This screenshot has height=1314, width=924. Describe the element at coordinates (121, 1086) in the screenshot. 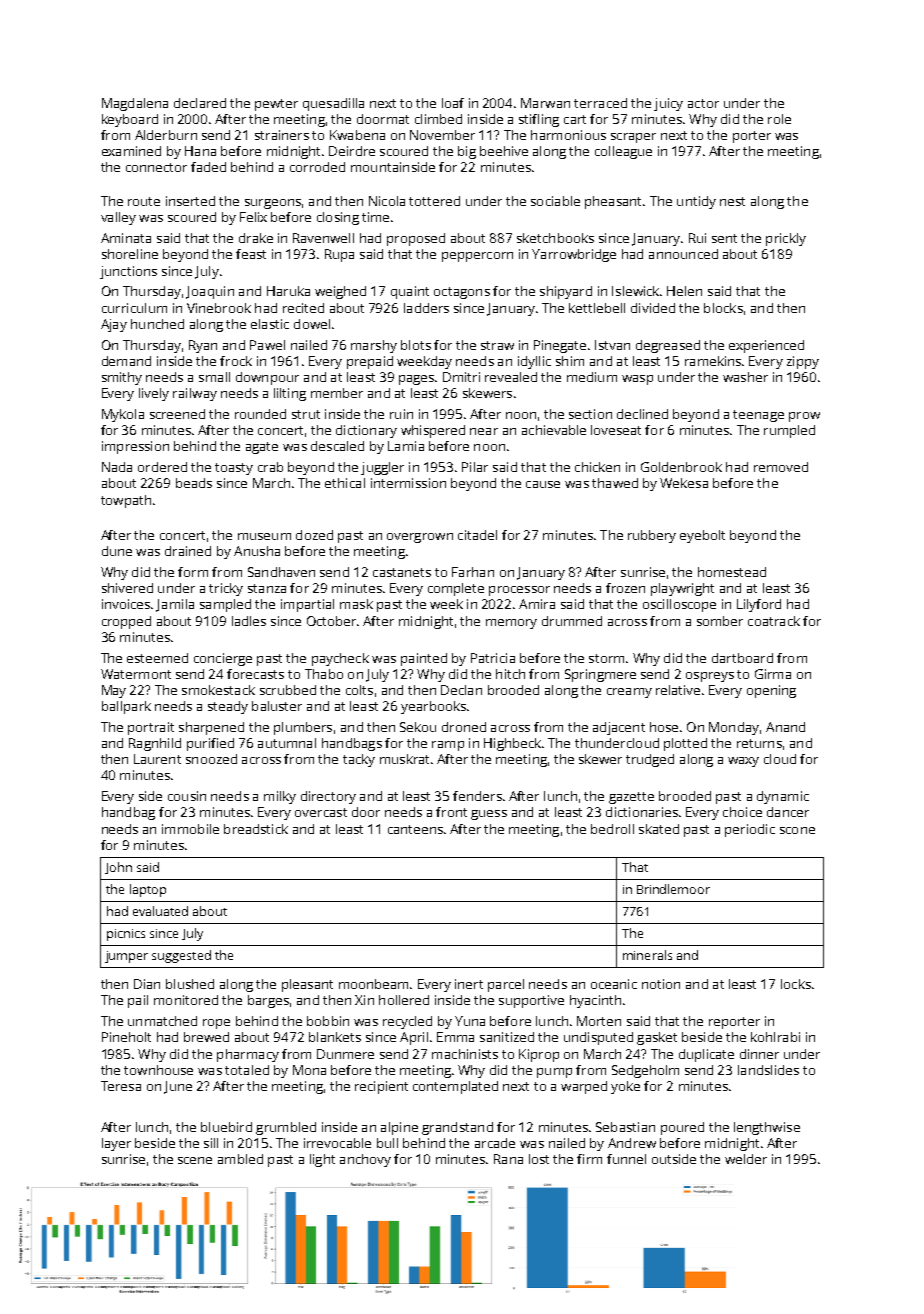

I see `Teresa` at that location.
